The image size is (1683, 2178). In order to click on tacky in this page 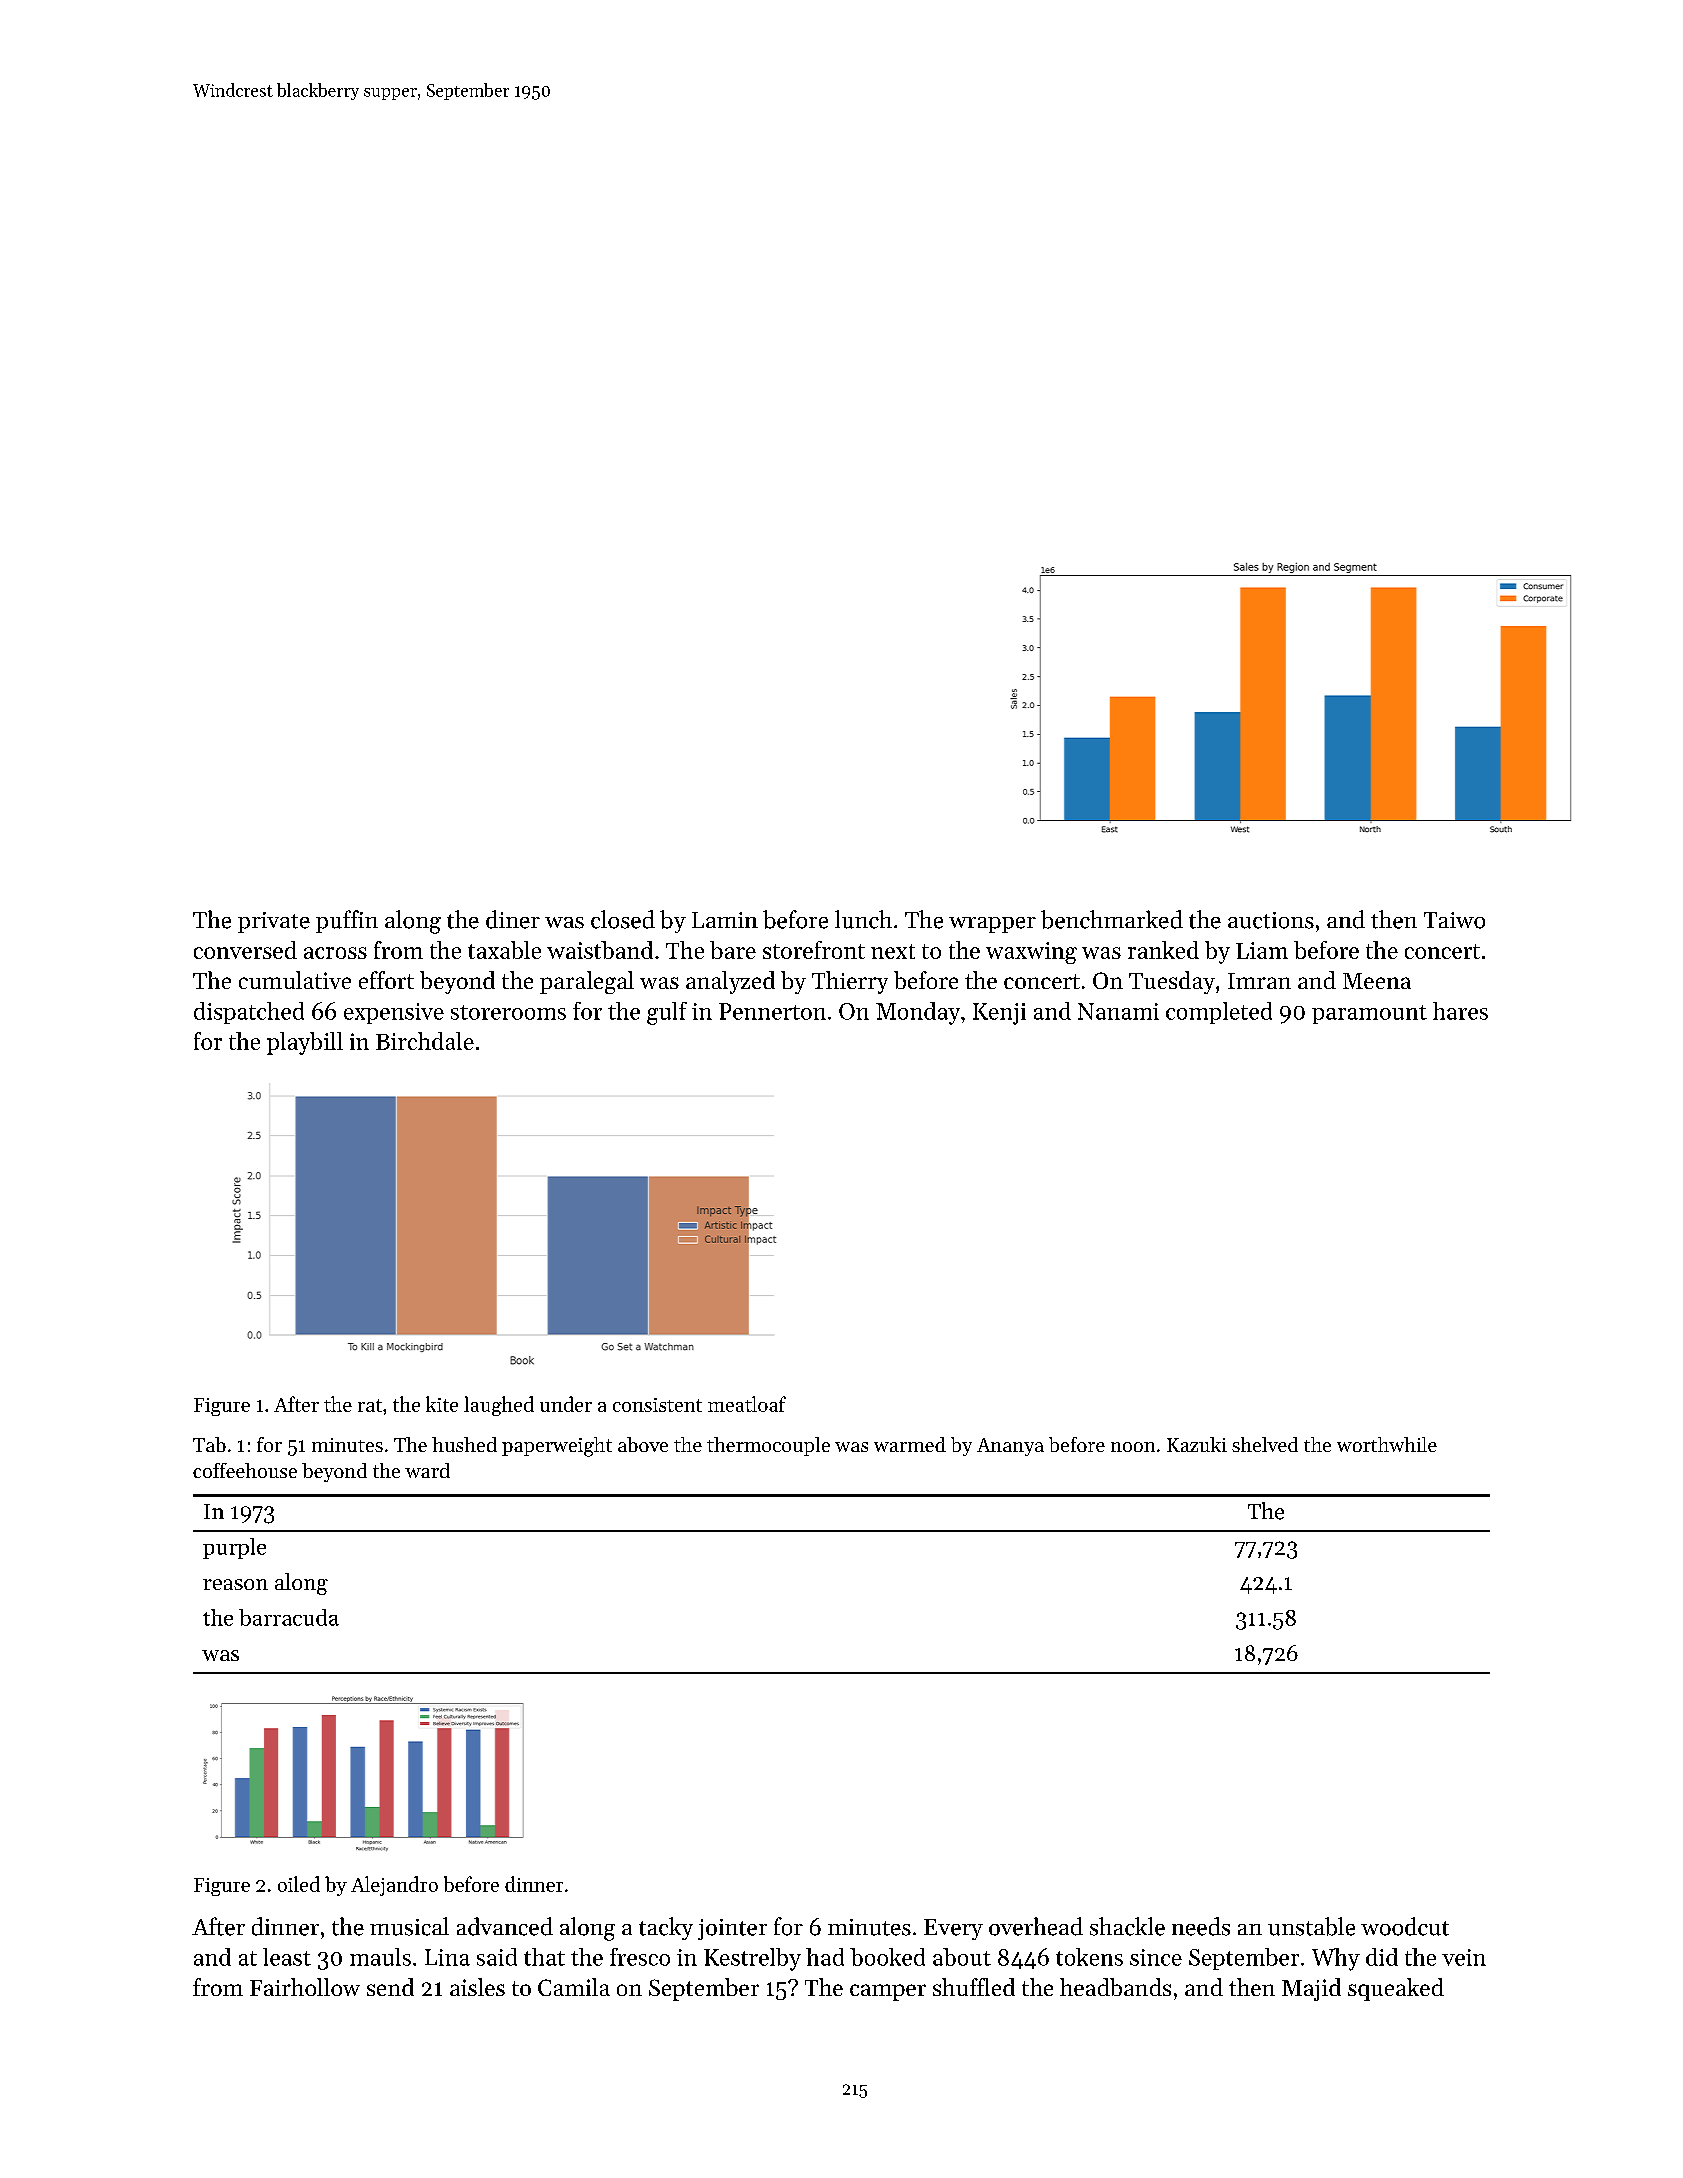, I will do `click(666, 1928)`.
